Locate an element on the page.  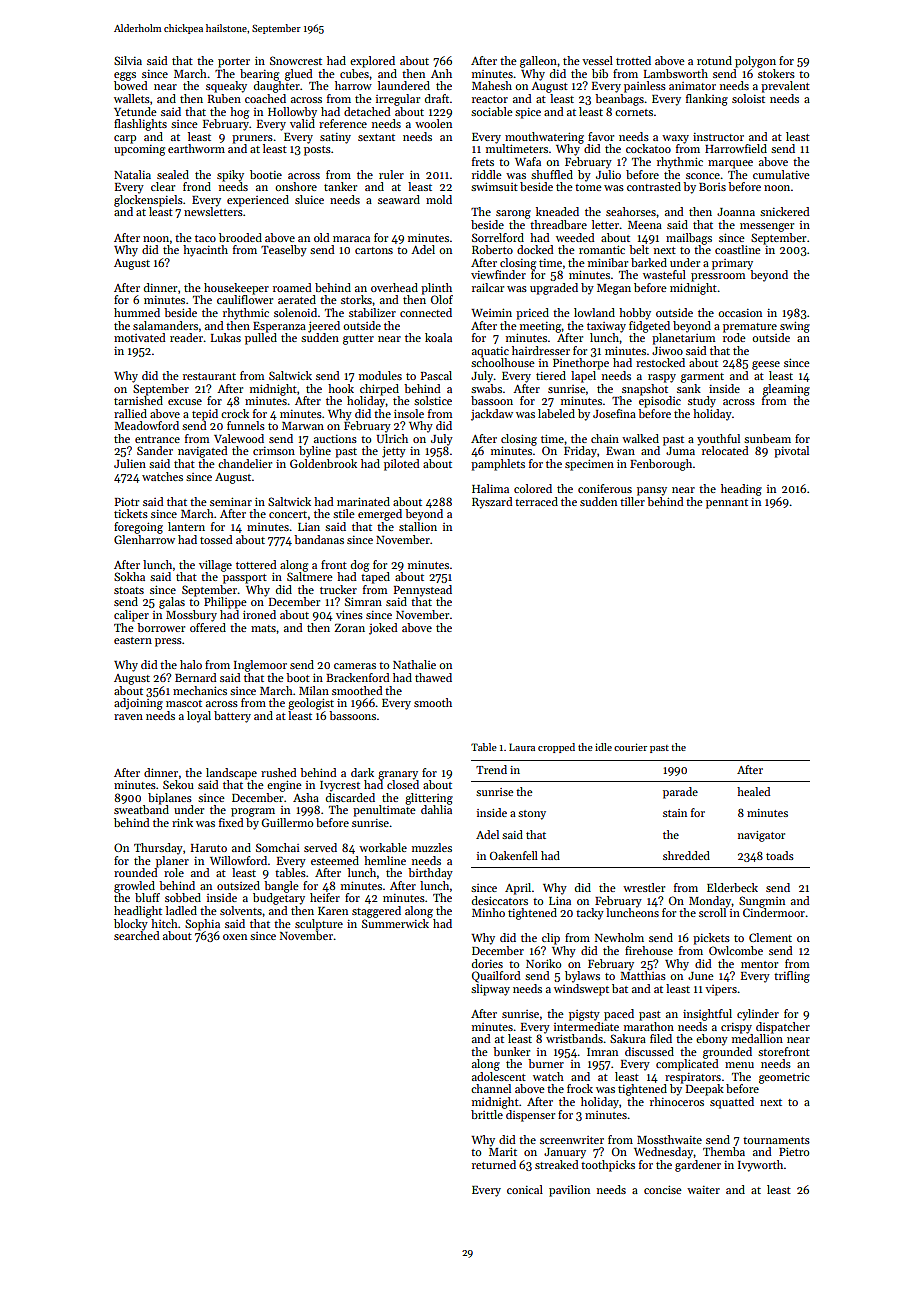
hummed is located at coordinates (137, 312).
